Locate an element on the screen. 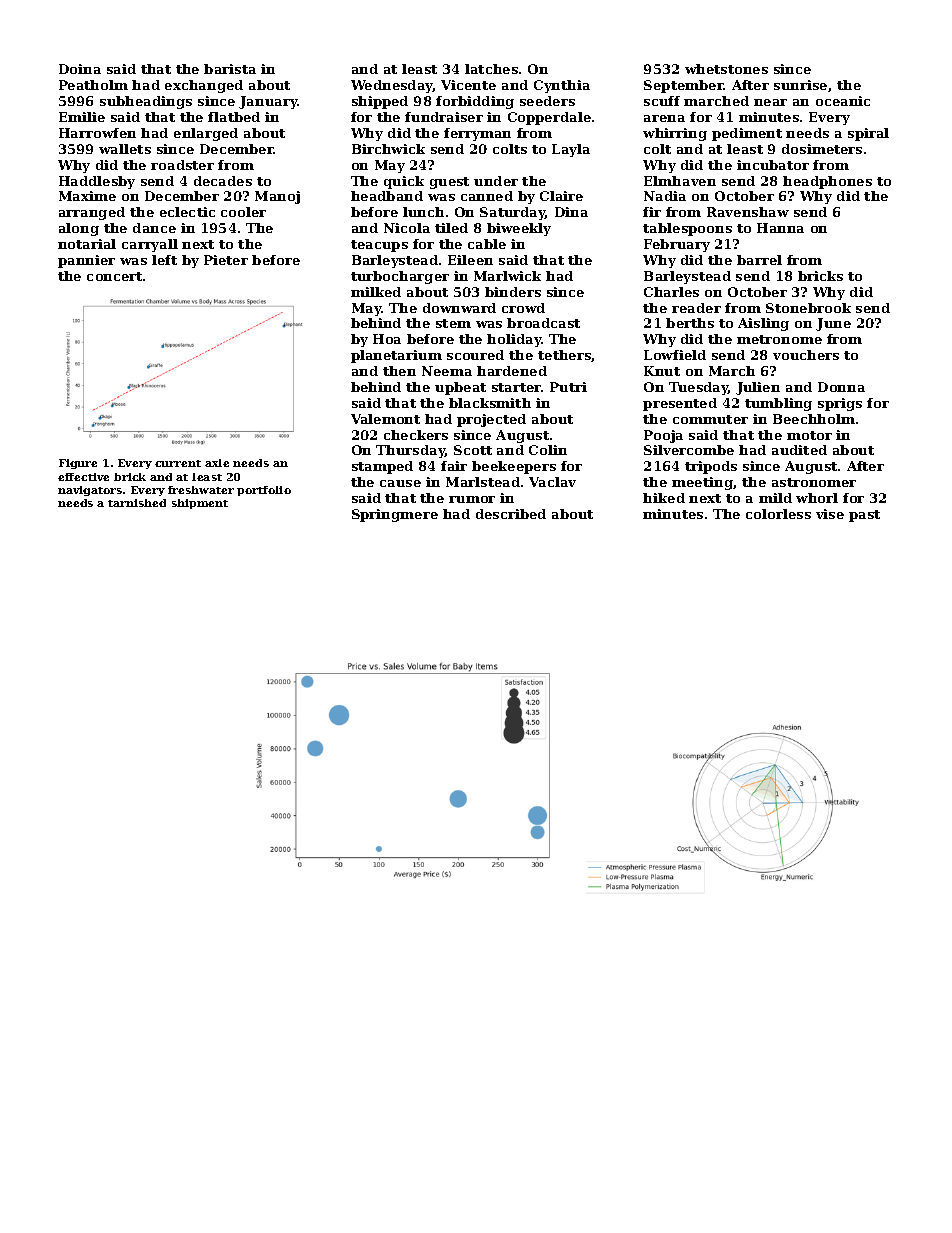 This screenshot has height=1233, width=952. whetstones is located at coordinates (726, 69).
